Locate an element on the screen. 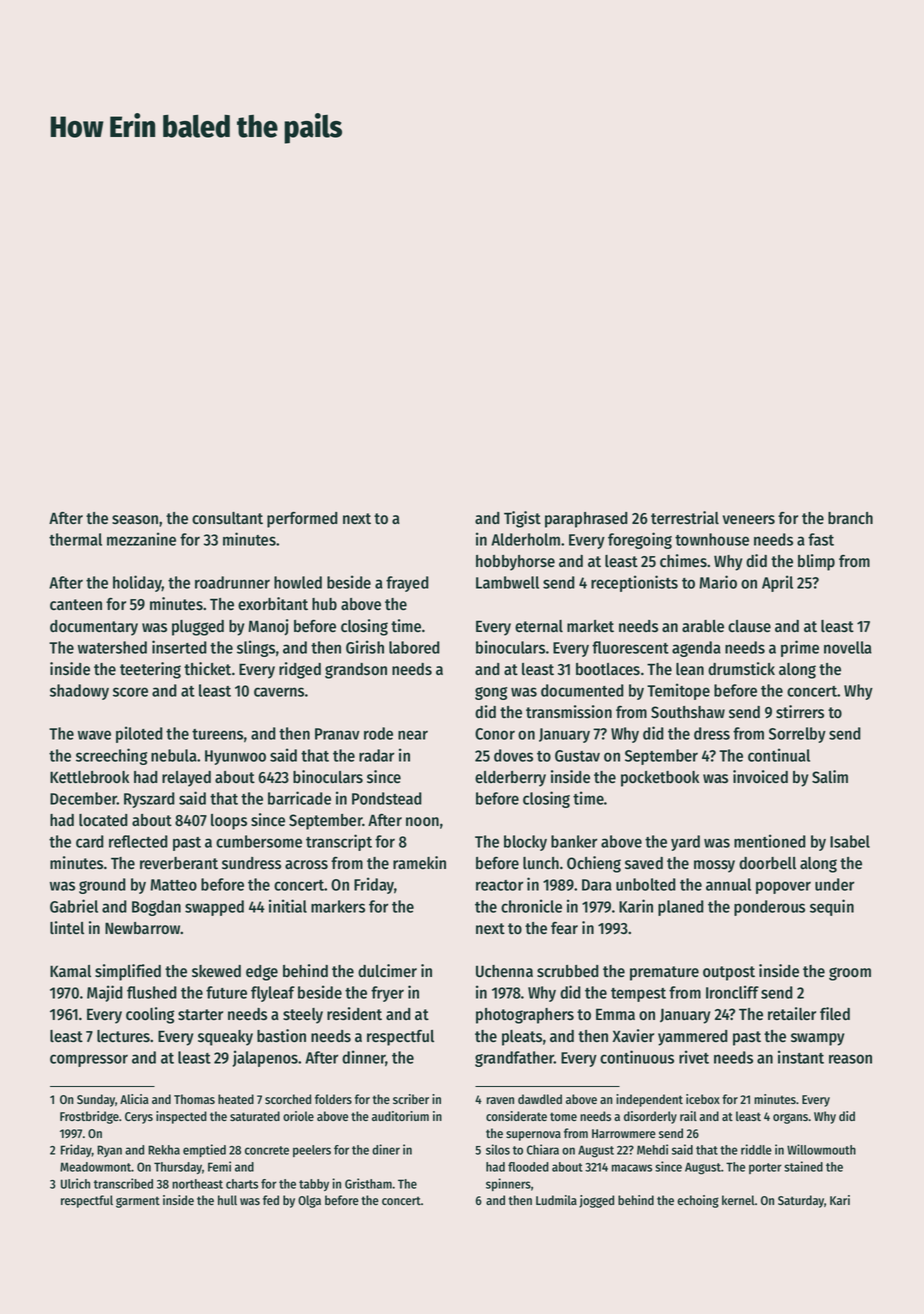  Girish is located at coordinates (365, 647).
